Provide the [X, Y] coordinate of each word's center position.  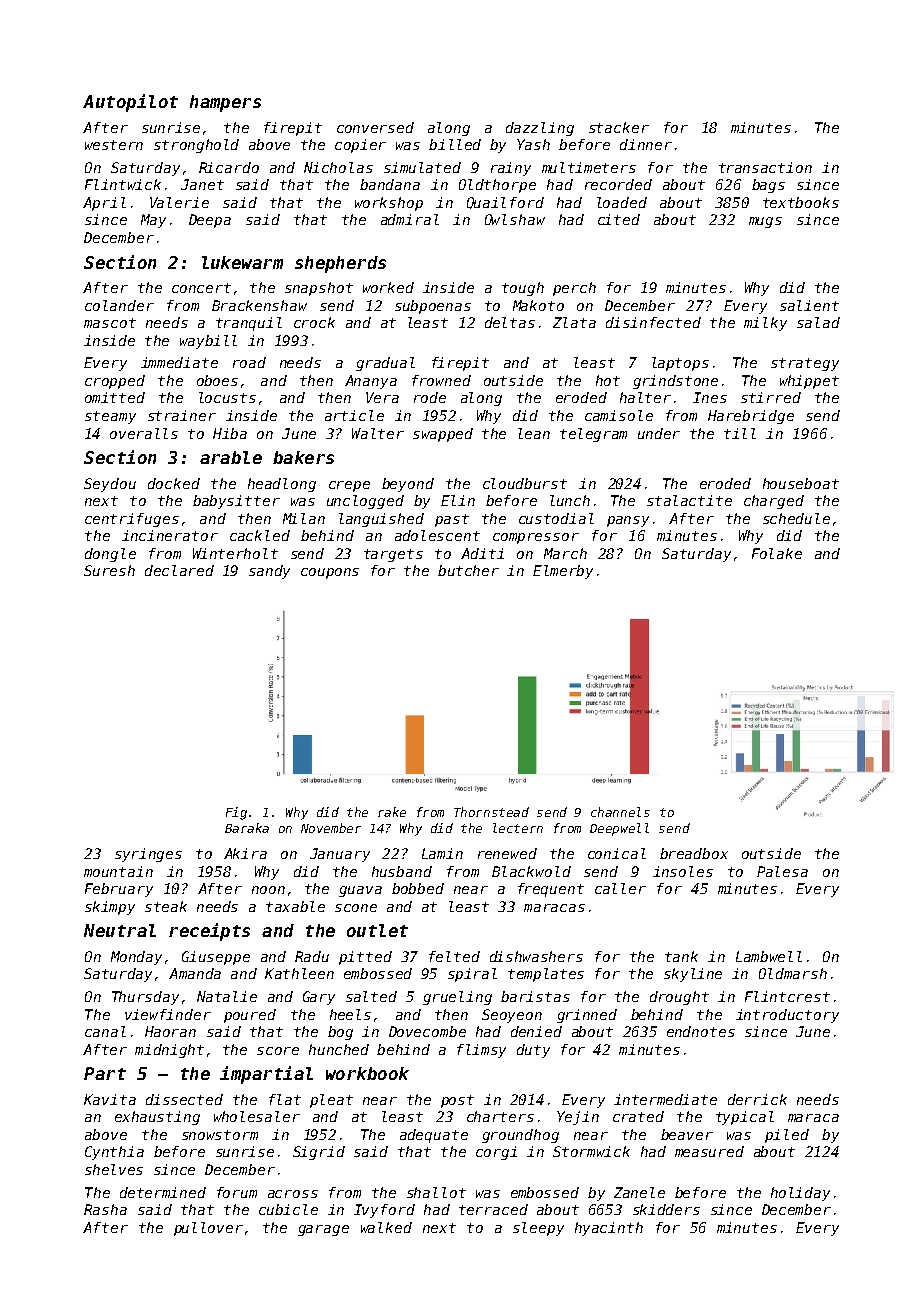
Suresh [109, 570]
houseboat [801, 483]
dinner [646, 144]
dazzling [540, 129]
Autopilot [130, 103]
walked [386, 1227]
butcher [468, 570]
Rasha [105, 1209]
